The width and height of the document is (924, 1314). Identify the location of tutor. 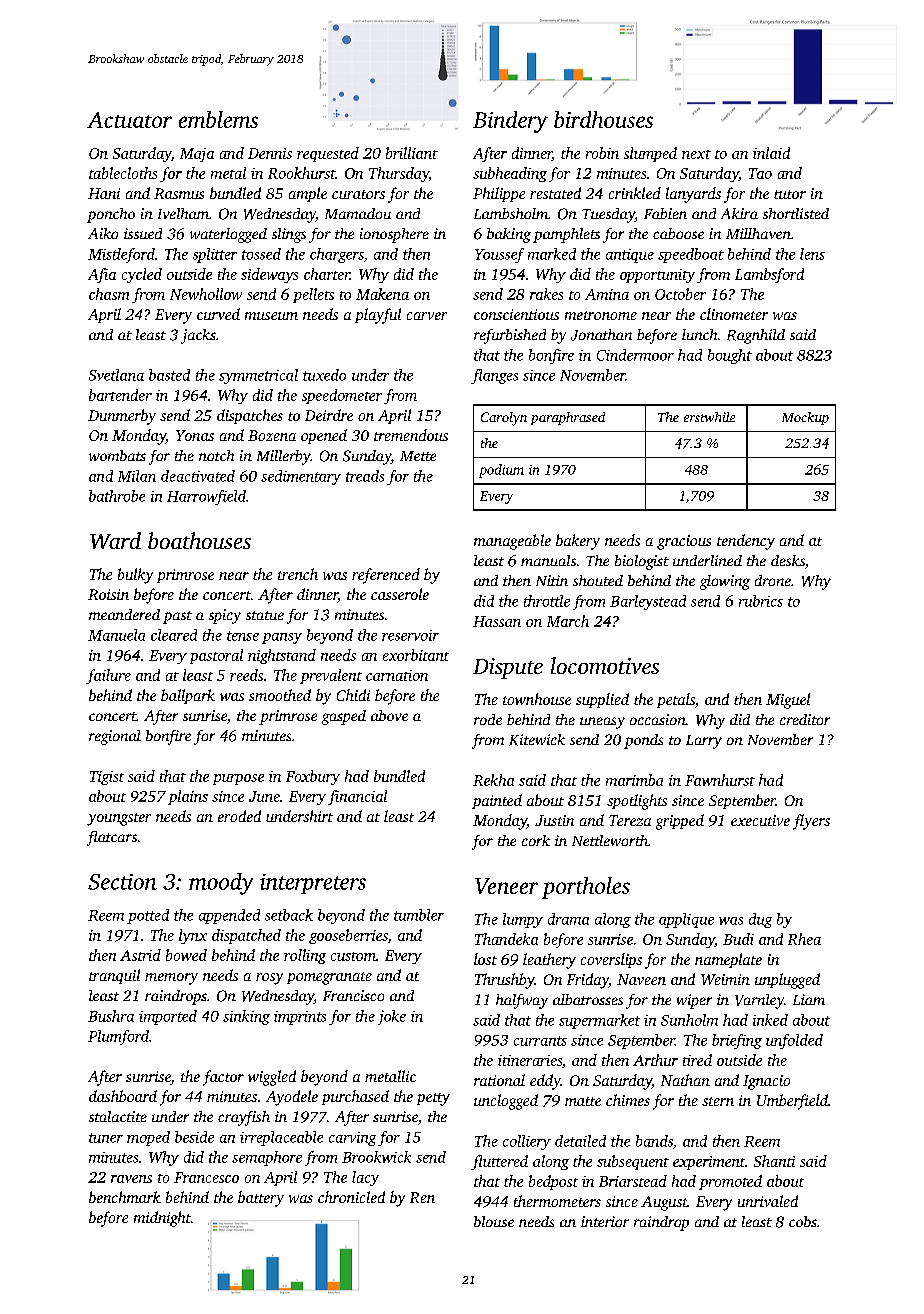
(790, 194).
